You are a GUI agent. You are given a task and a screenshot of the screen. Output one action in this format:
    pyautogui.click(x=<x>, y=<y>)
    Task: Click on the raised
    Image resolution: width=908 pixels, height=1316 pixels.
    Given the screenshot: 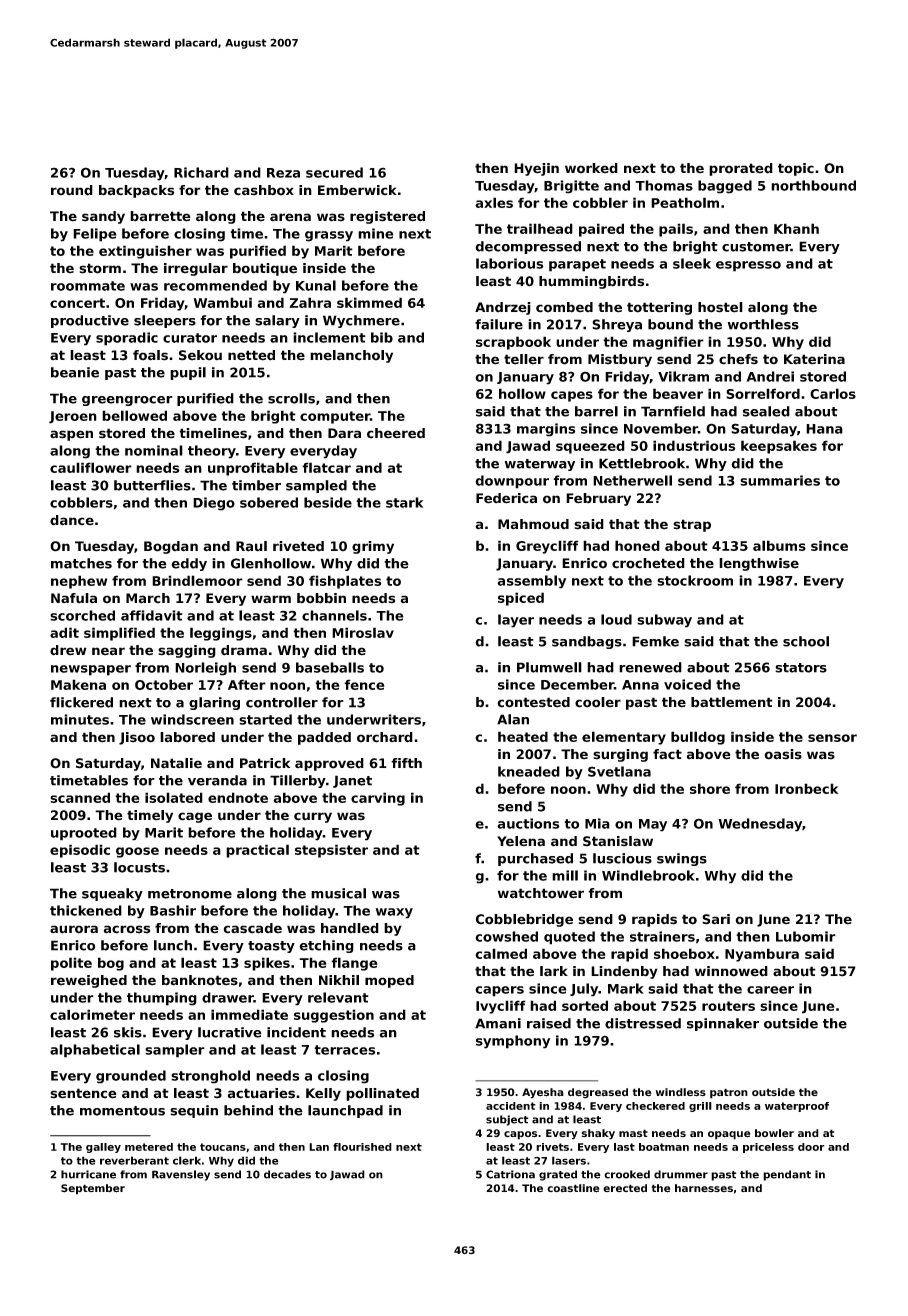 What is the action you would take?
    pyautogui.click(x=549, y=1023)
